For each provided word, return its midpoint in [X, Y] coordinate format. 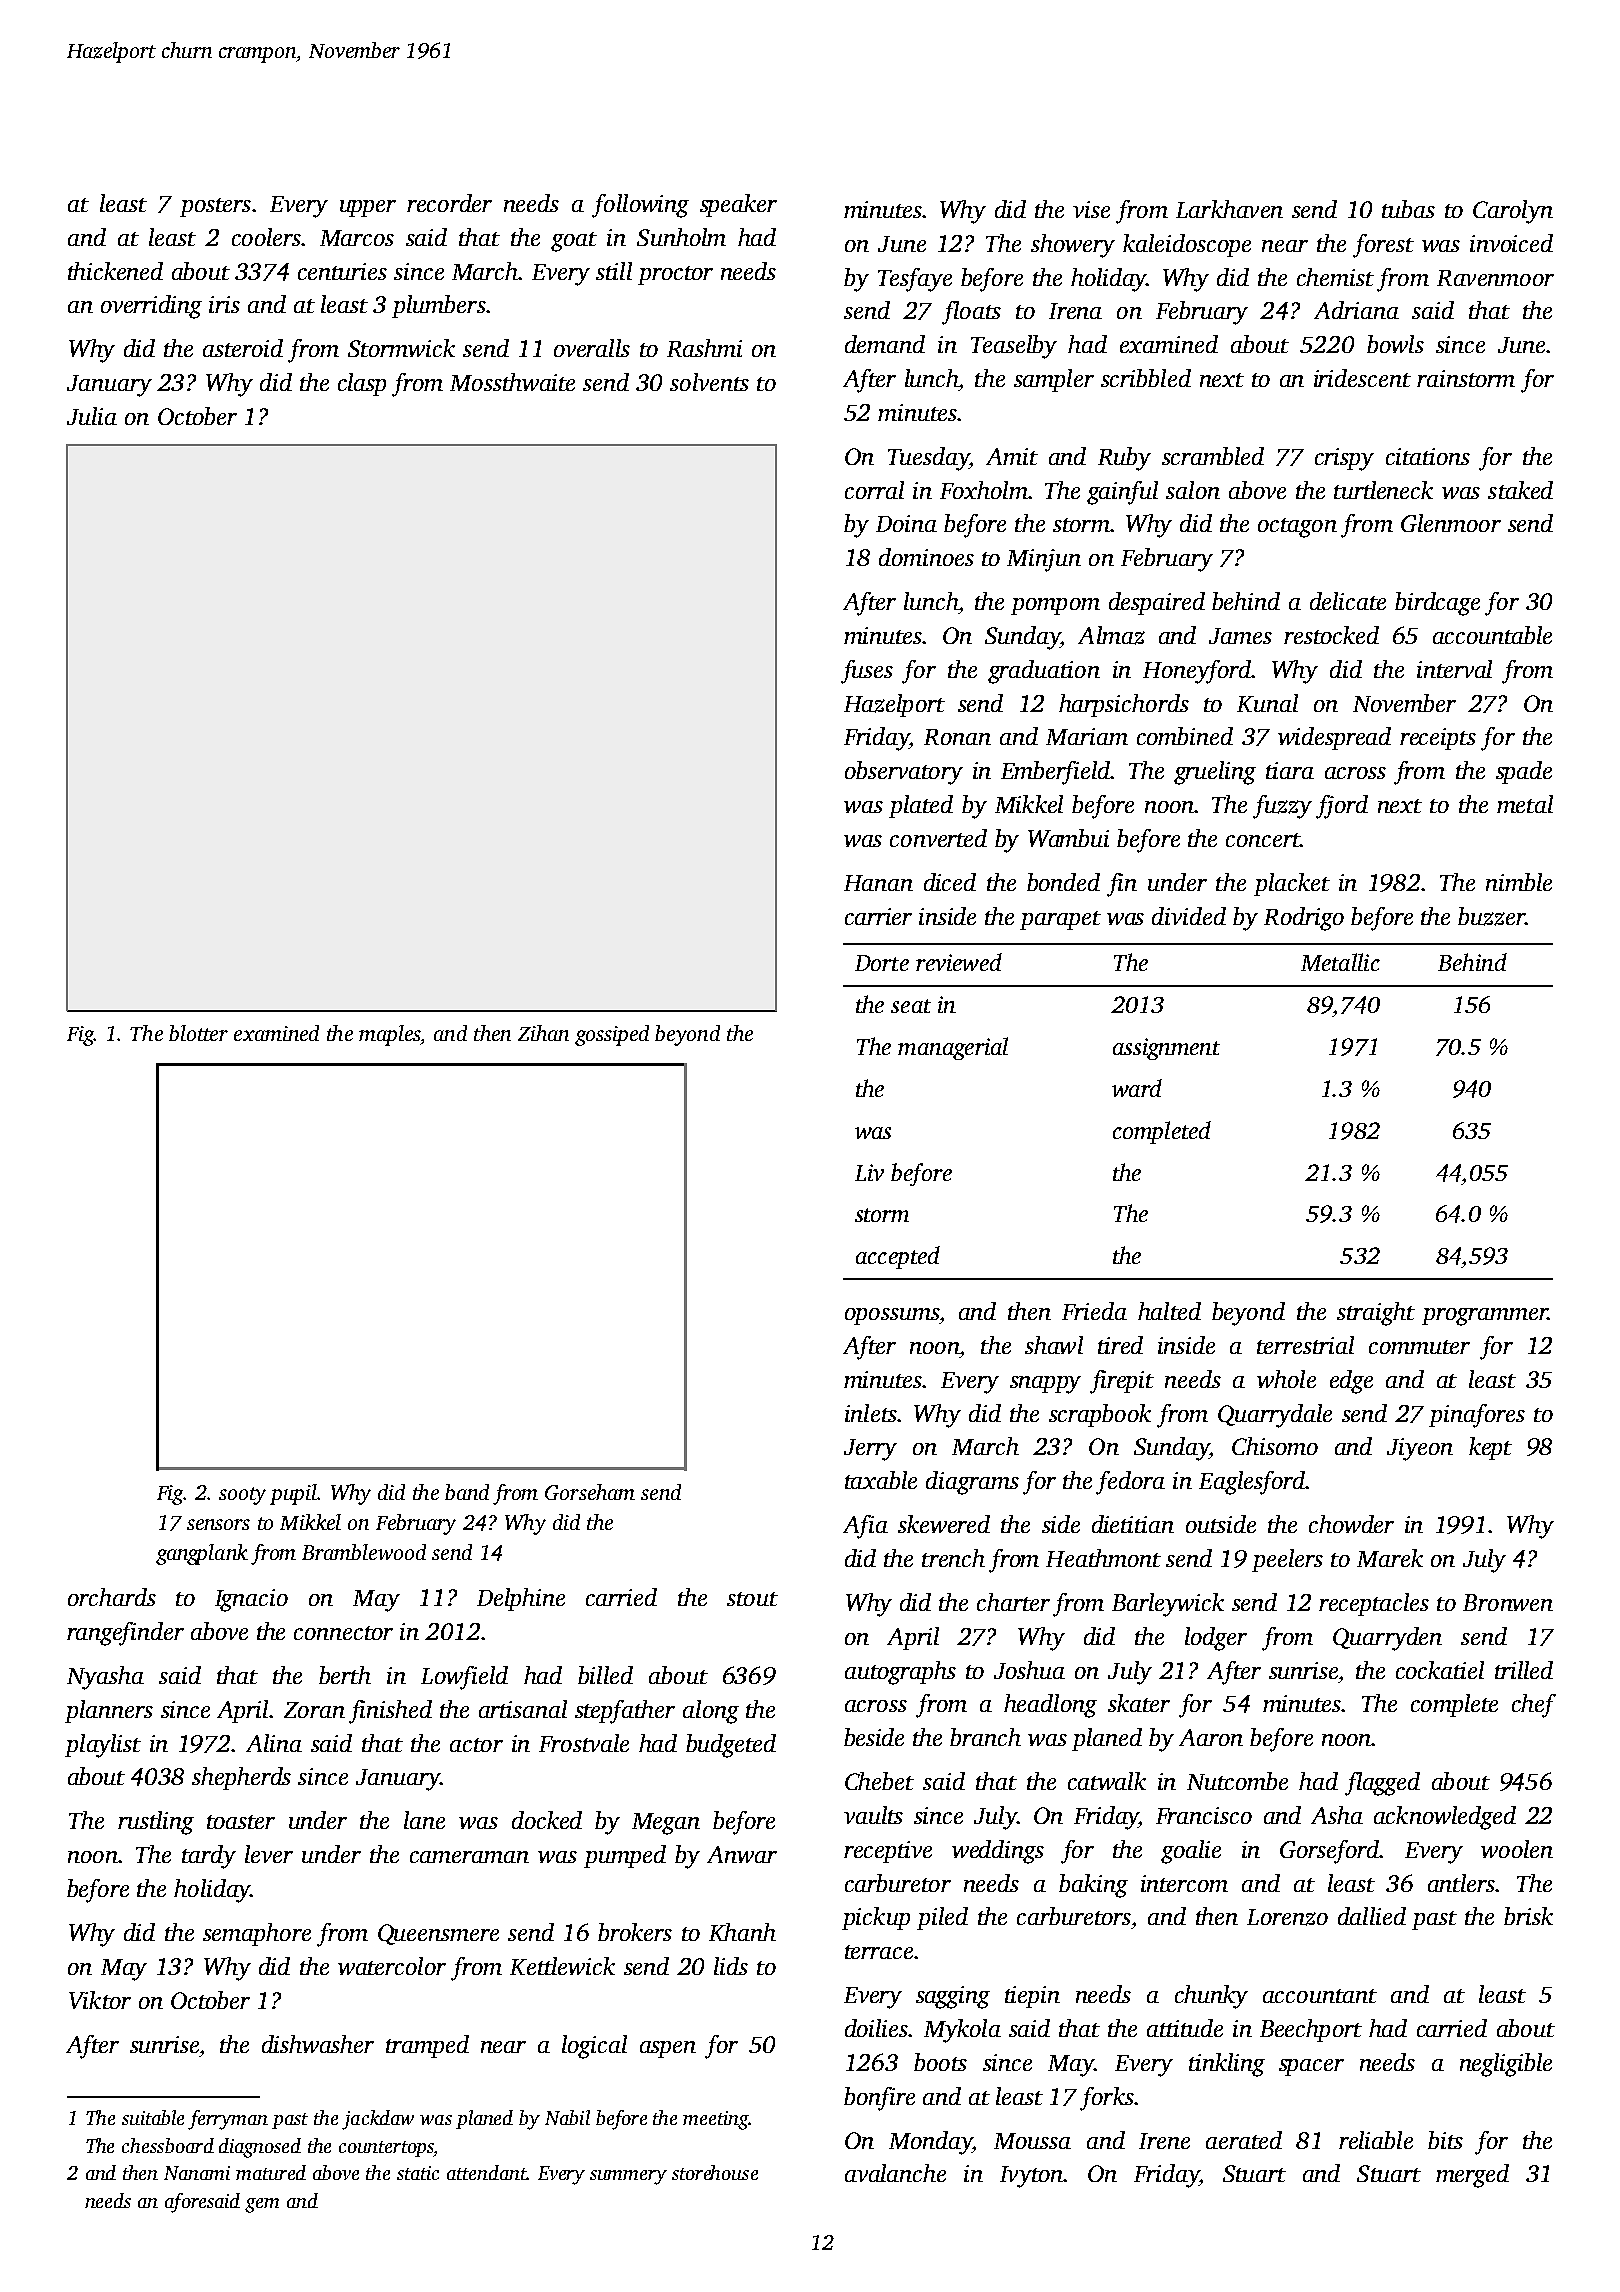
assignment [1166, 1049]
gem [262, 2205]
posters [215, 207]
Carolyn [1513, 212]
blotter [198, 1033]
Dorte [882, 963]
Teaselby [1014, 347]
